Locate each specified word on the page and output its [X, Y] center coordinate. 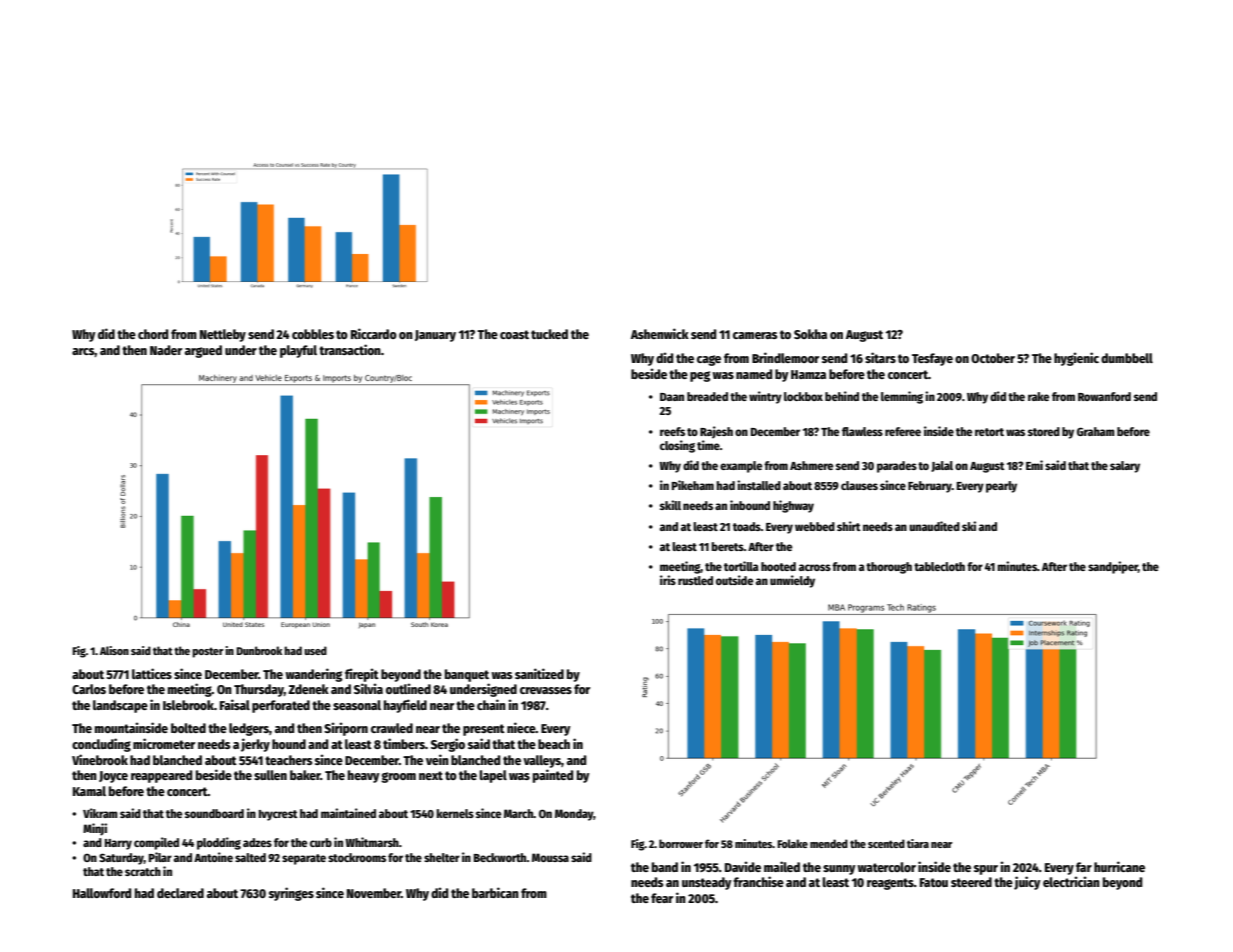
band [665, 867]
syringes [291, 894]
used [315, 650]
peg [700, 376]
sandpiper [1113, 567]
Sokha [810, 334]
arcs [83, 352]
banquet [467, 675]
